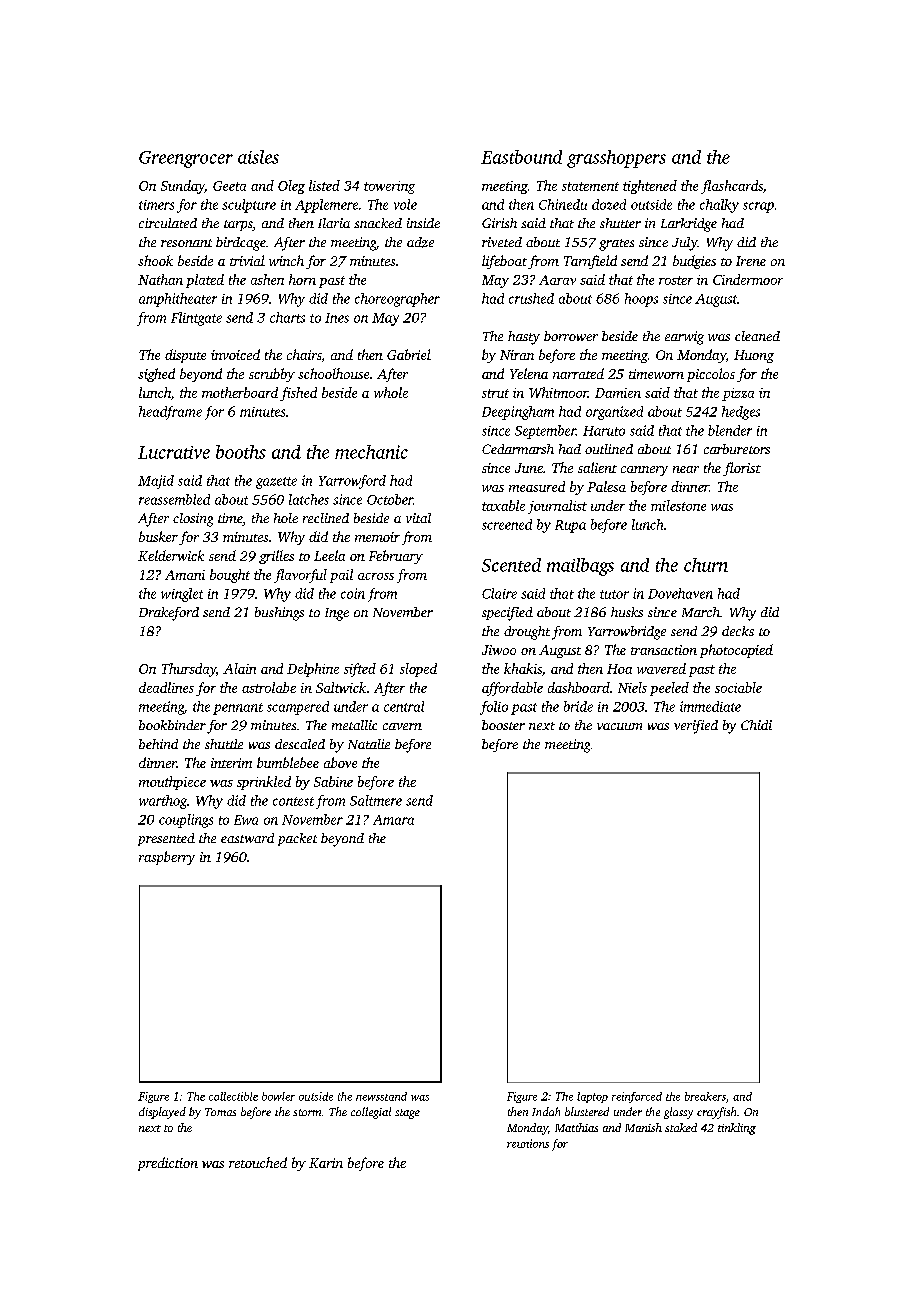  I want to click on chalky, so click(719, 206).
